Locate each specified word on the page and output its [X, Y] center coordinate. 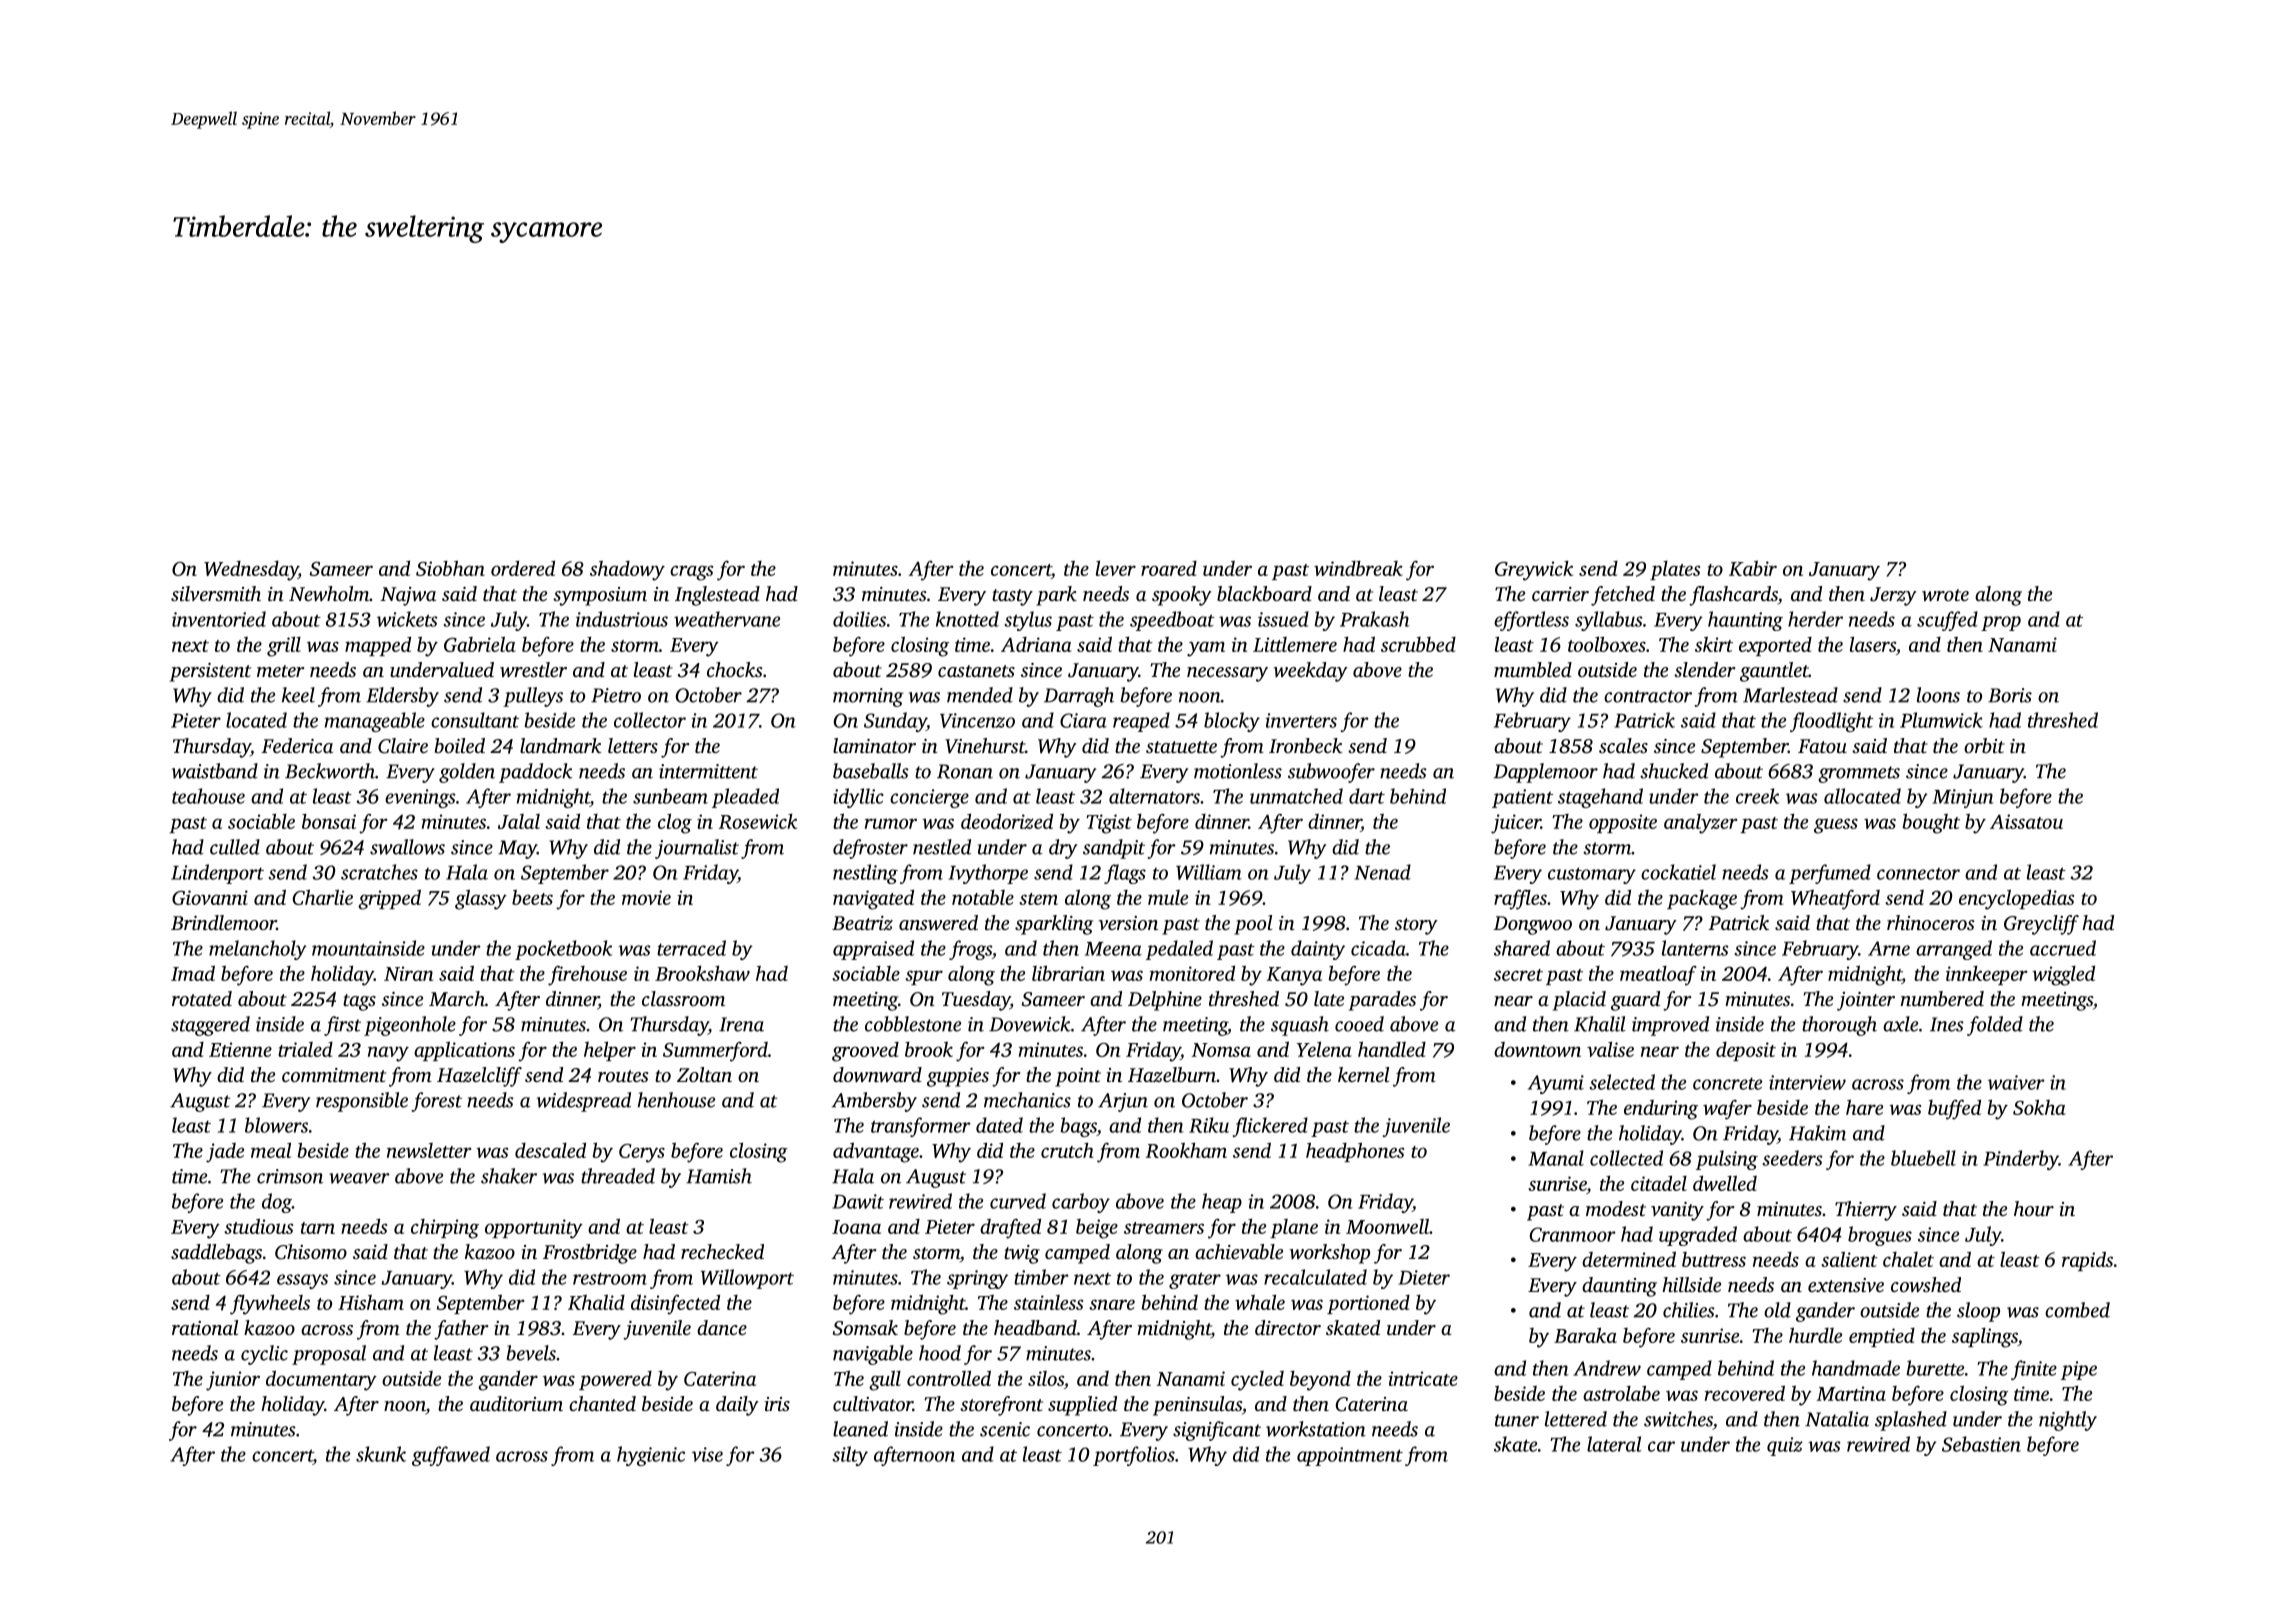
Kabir [1753, 568]
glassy [481, 899]
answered [938, 923]
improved [1670, 1026]
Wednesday [251, 571]
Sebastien [1981, 1444]
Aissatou [2026, 821]
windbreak [1358, 568]
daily [737, 1406]
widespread [584, 1102]
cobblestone [913, 1024]
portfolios [1134, 1456]
